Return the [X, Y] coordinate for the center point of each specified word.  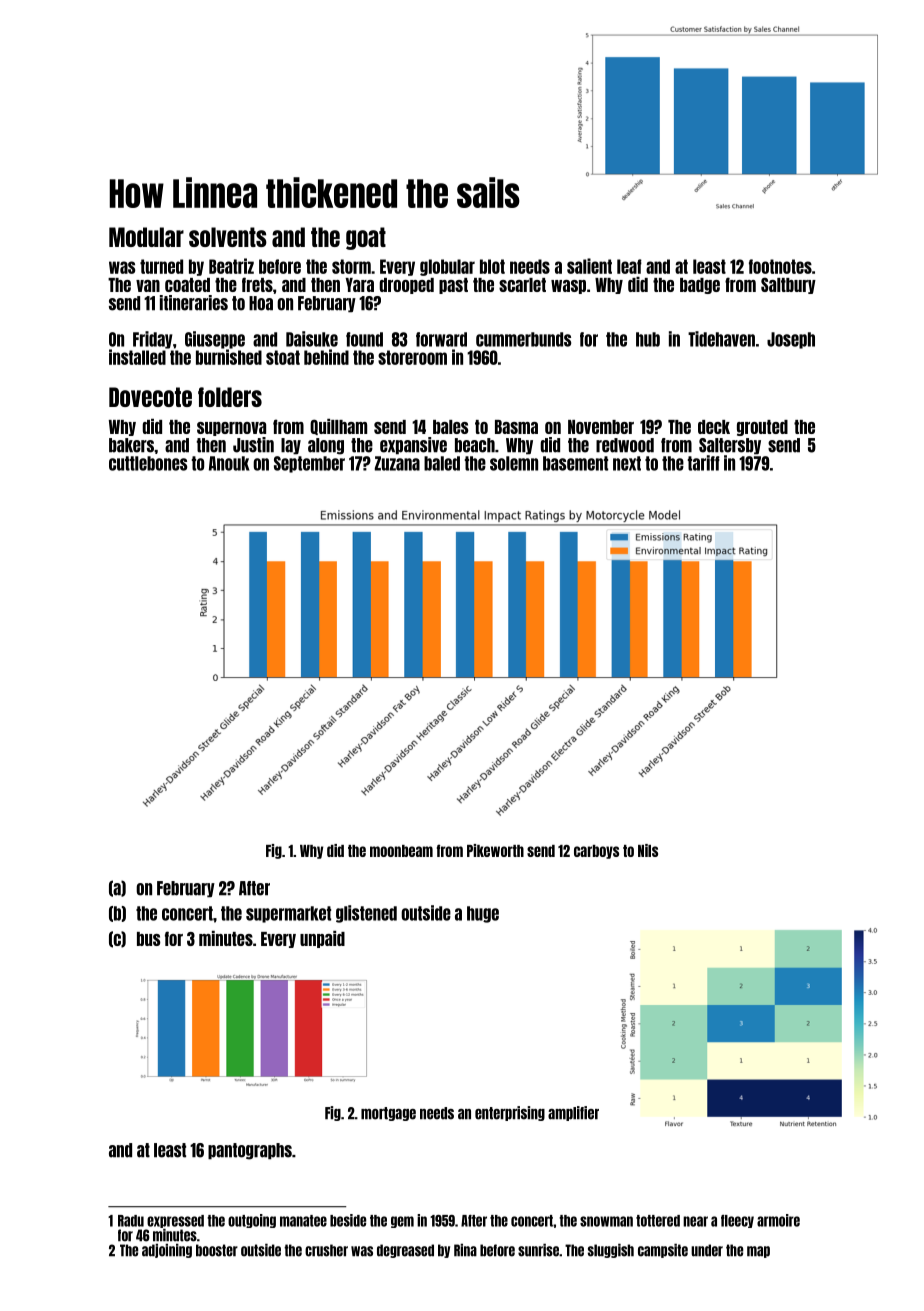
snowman [606, 1221]
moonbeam [401, 851]
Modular [146, 237]
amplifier [573, 1113]
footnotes [780, 266]
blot [492, 266]
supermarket [288, 914]
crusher [326, 1250]
